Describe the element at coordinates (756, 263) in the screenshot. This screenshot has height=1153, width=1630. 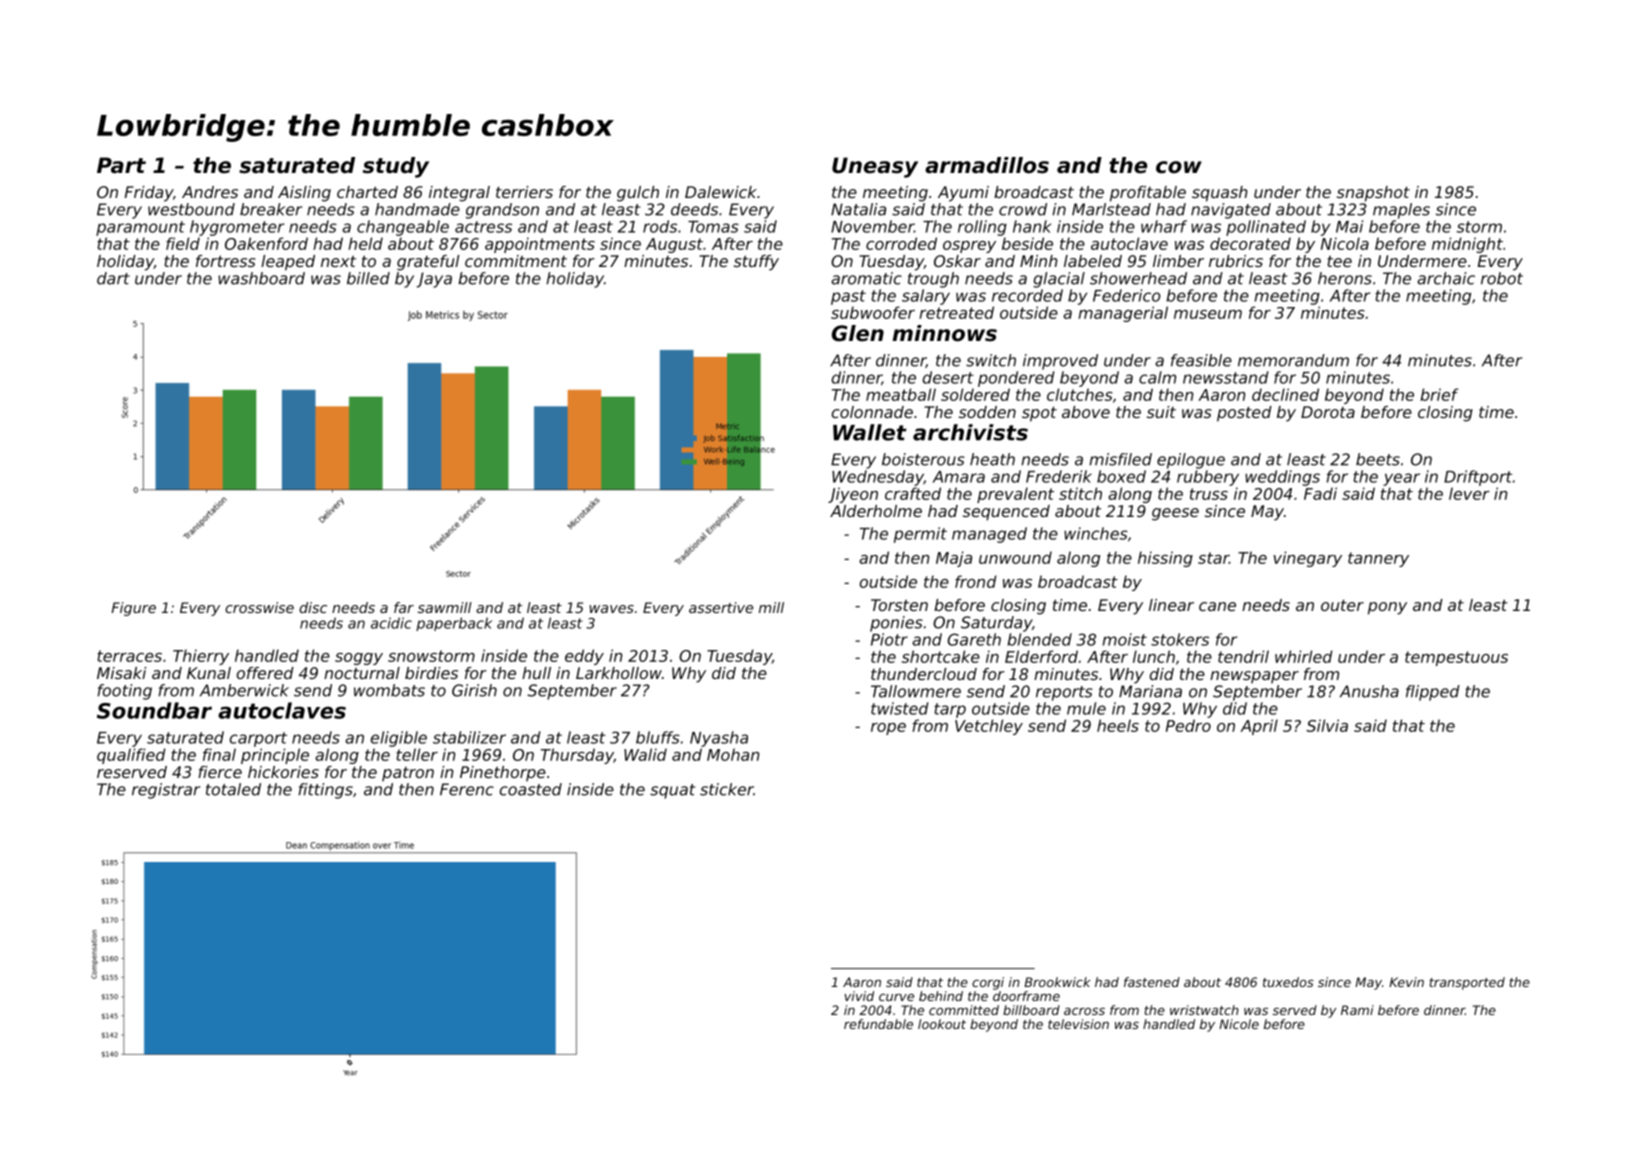
I see `stuffy` at that location.
